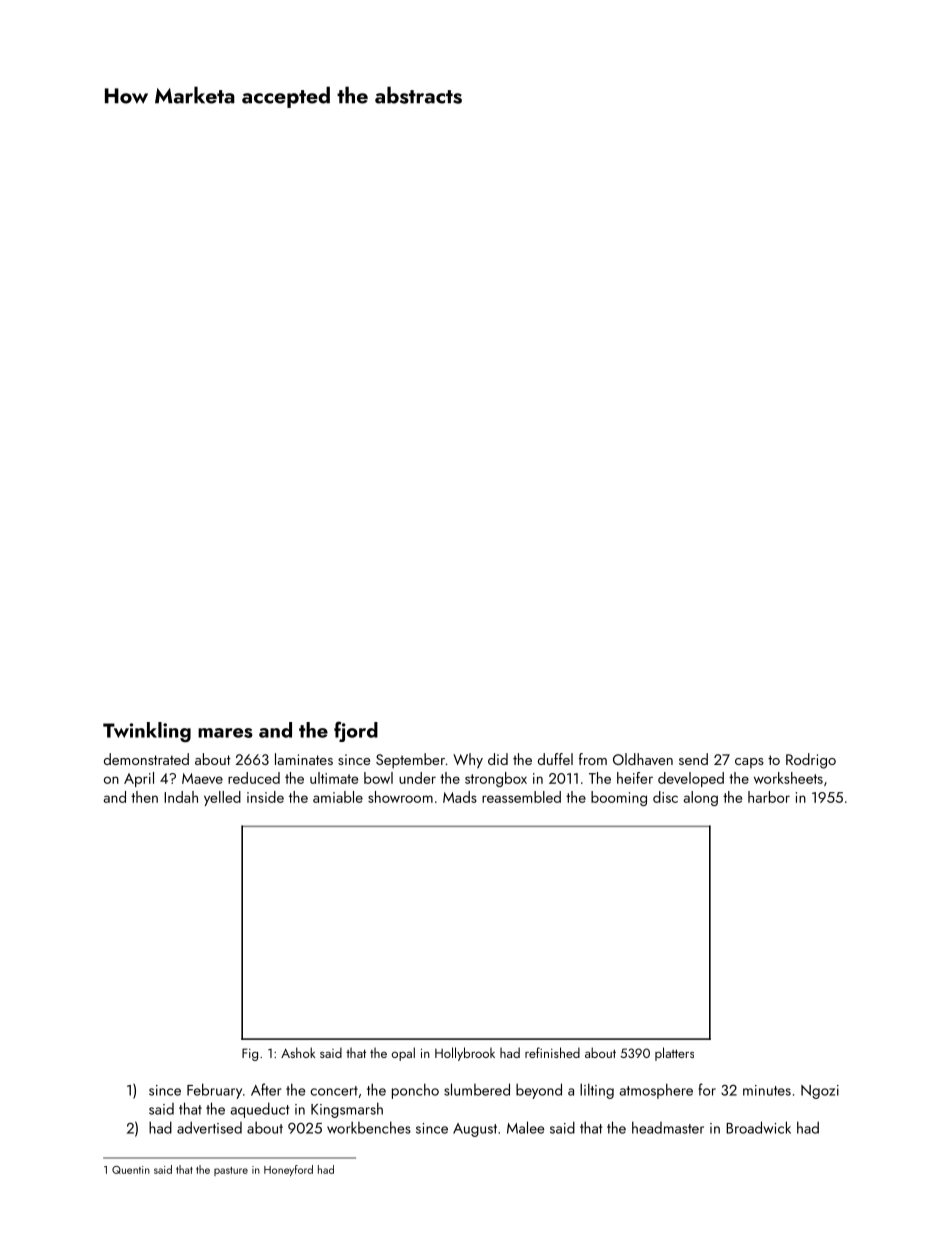 This image has width=952, height=1233. I want to click on harbor, so click(769, 797).
